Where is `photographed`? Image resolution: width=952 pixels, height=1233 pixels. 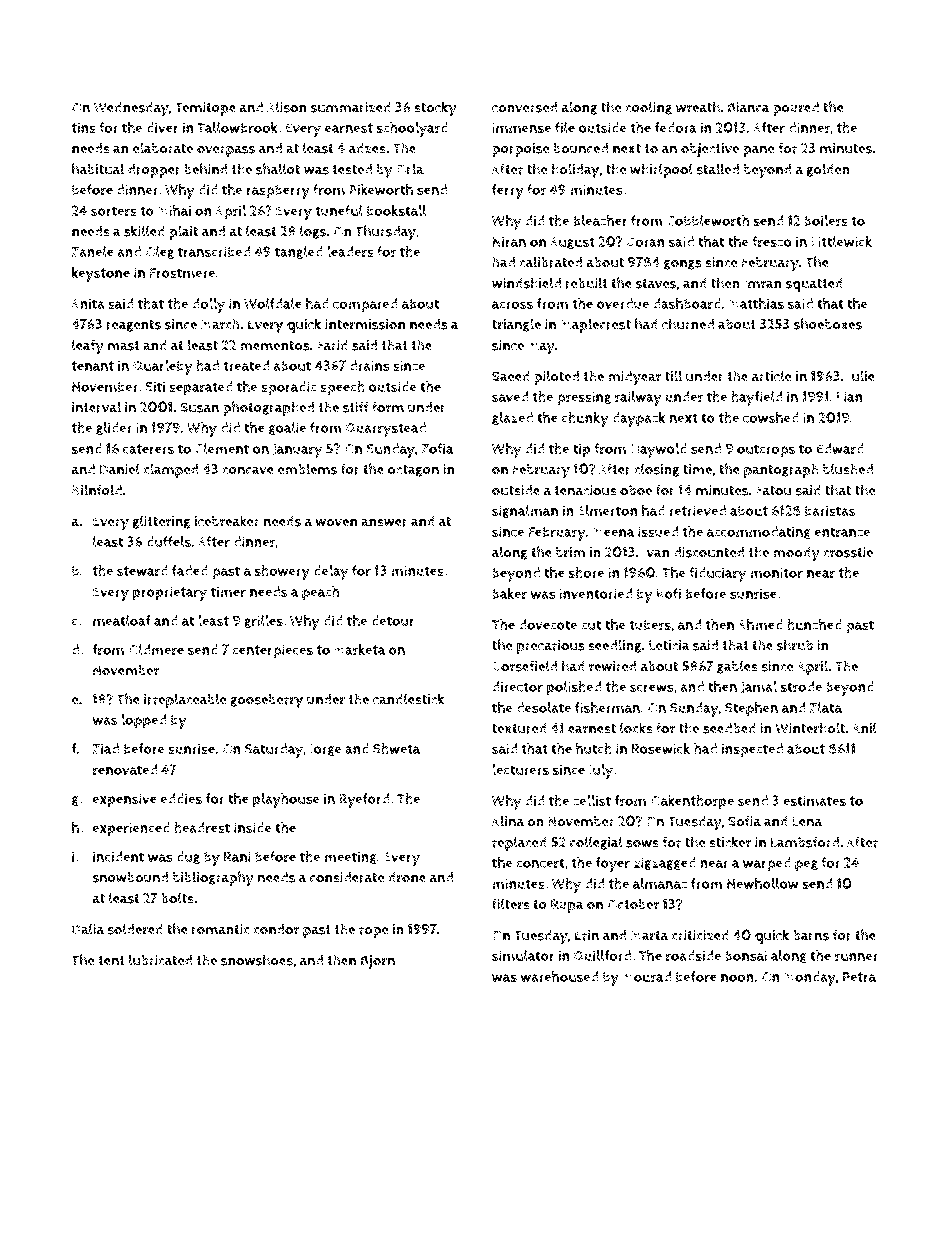 photographed is located at coordinates (268, 408).
